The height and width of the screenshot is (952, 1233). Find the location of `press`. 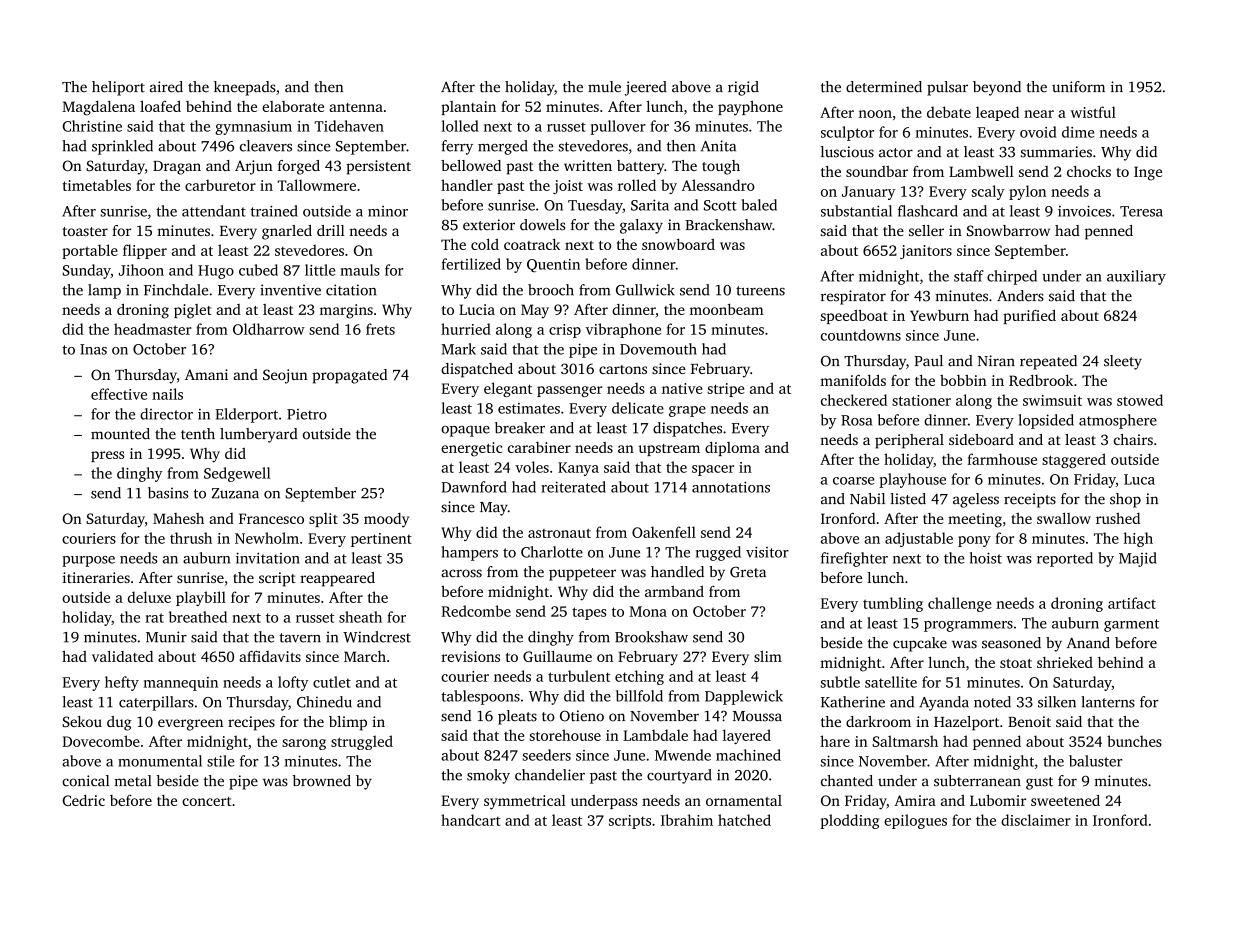

press is located at coordinates (107, 456).
